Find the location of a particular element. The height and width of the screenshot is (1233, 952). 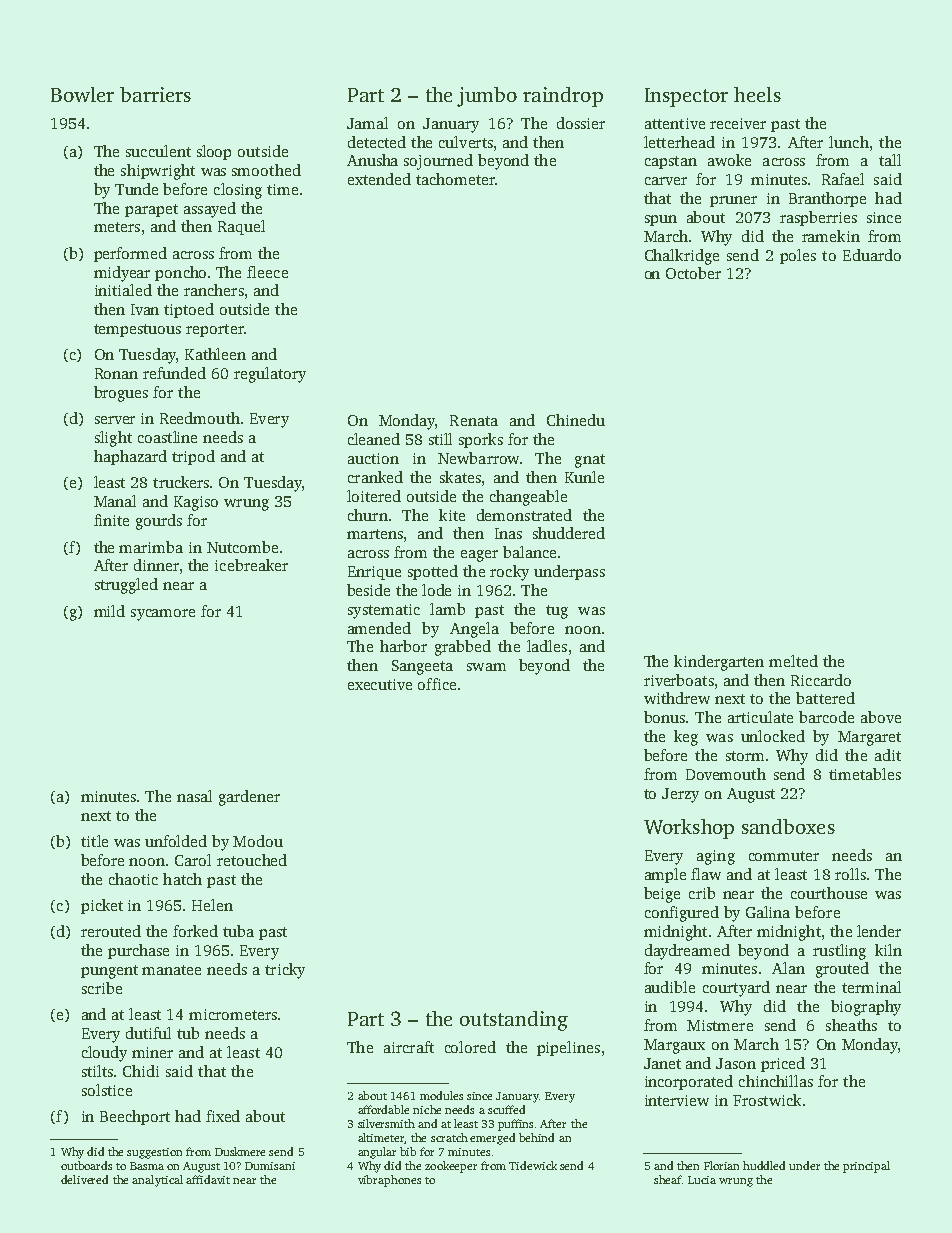

gnat is located at coordinates (590, 461).
